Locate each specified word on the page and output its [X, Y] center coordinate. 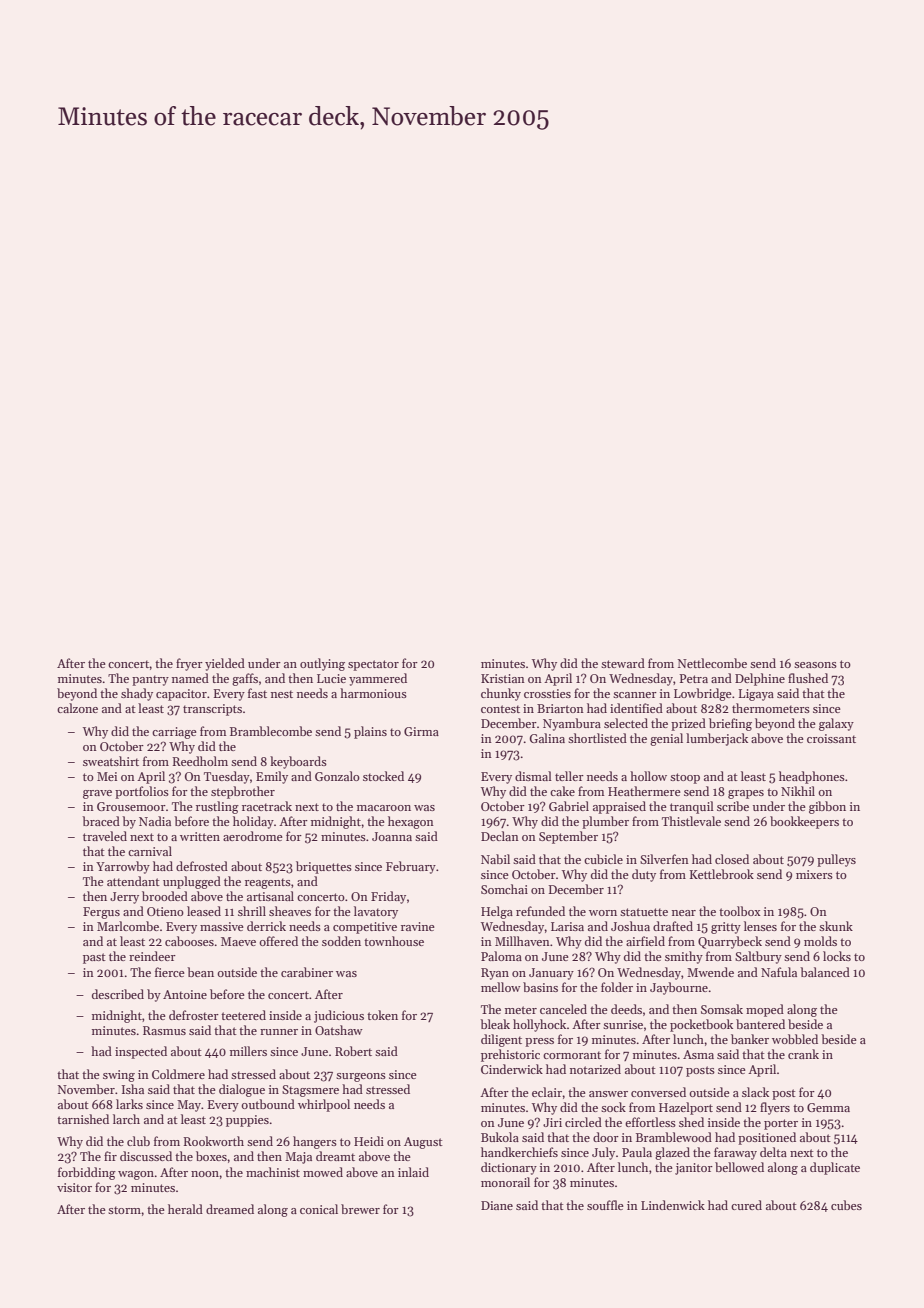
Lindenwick [673, 1205]
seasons [815, 665]
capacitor [181, 695]
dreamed [230, 1209]
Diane [497, 1205]
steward [623, 663]
